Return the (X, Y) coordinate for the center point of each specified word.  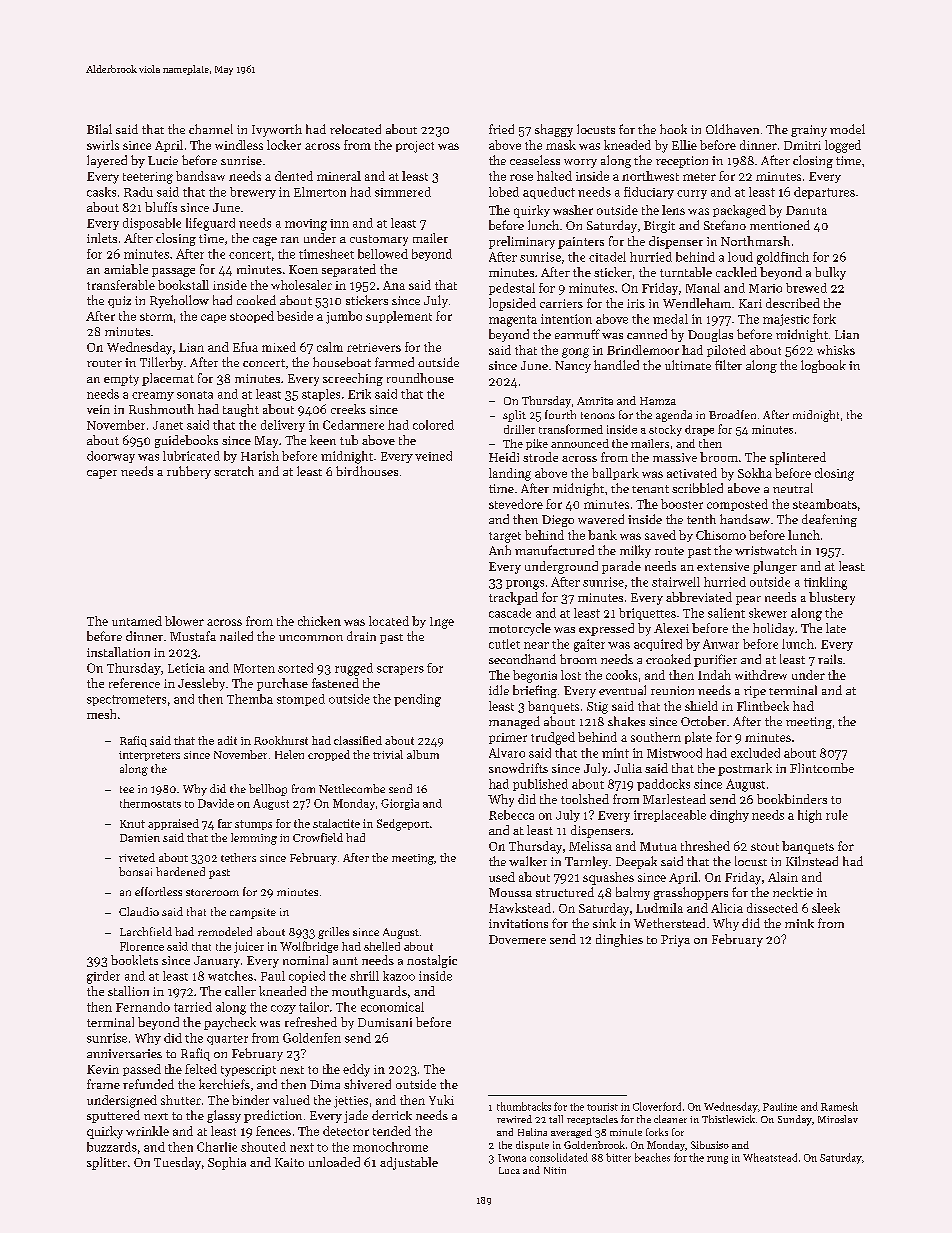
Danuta (806, 210)
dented (294, 176)
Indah (714, 675)
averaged (571, 1133)
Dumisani (385, 1022)
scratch (234, 471)
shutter (181, 1100)
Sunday (795, 1120)
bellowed (383, 254)
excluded (755, 753)
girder (103, 977)
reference (134, 683)
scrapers (400, 670)
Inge (442, 623)
